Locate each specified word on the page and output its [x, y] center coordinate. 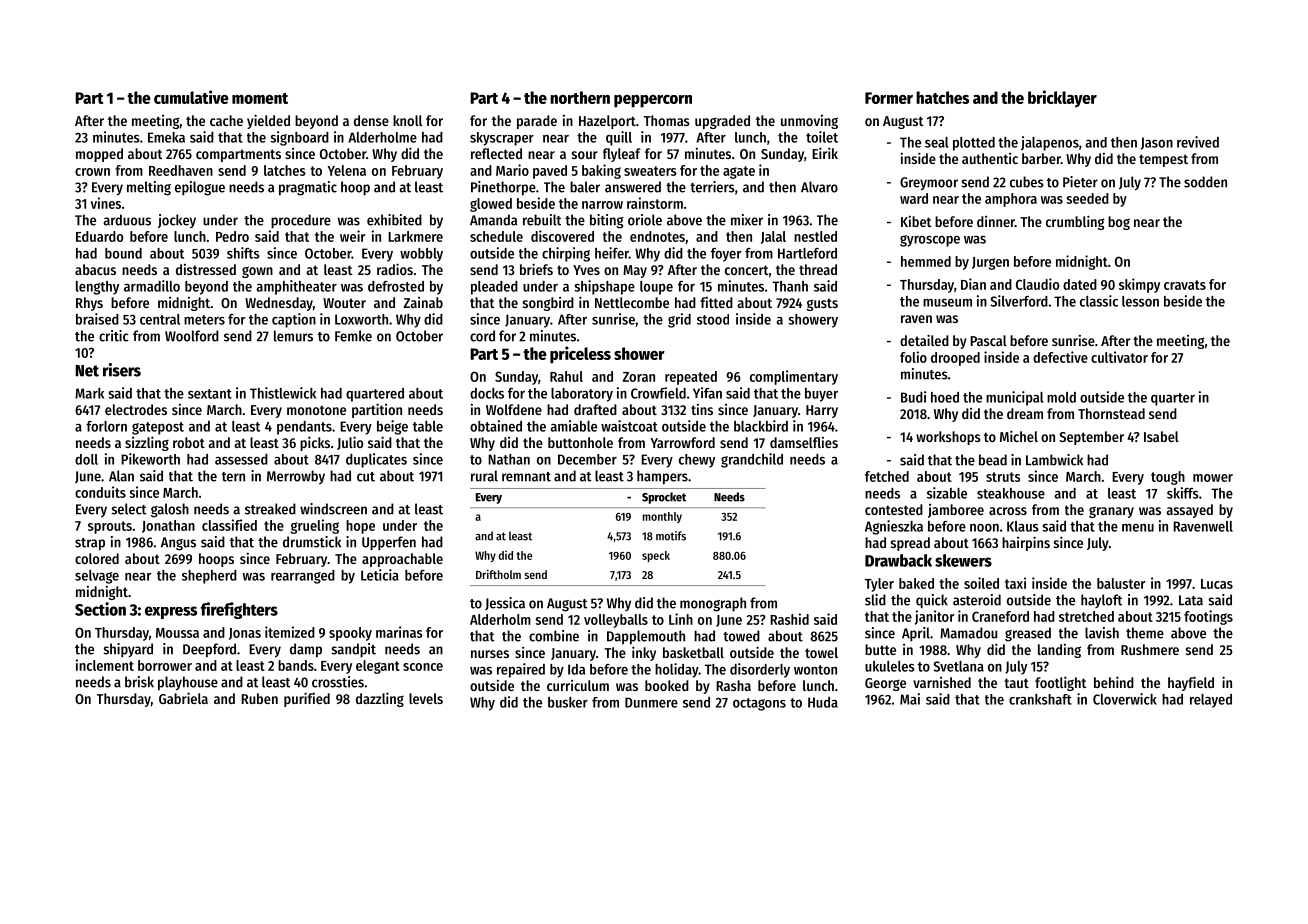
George [885, 684]
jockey [177, 221]
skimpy [1139, 285]
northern [580, 97]
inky [644, 653]
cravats [1185, 285]
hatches [942, 97]
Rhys [89, 304]
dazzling [380, 699]
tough [1168, 478]
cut [366, 477]
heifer [612, 253]
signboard [299, 138]
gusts [822, 304]
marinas [399, 632]
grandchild [752, 460]
